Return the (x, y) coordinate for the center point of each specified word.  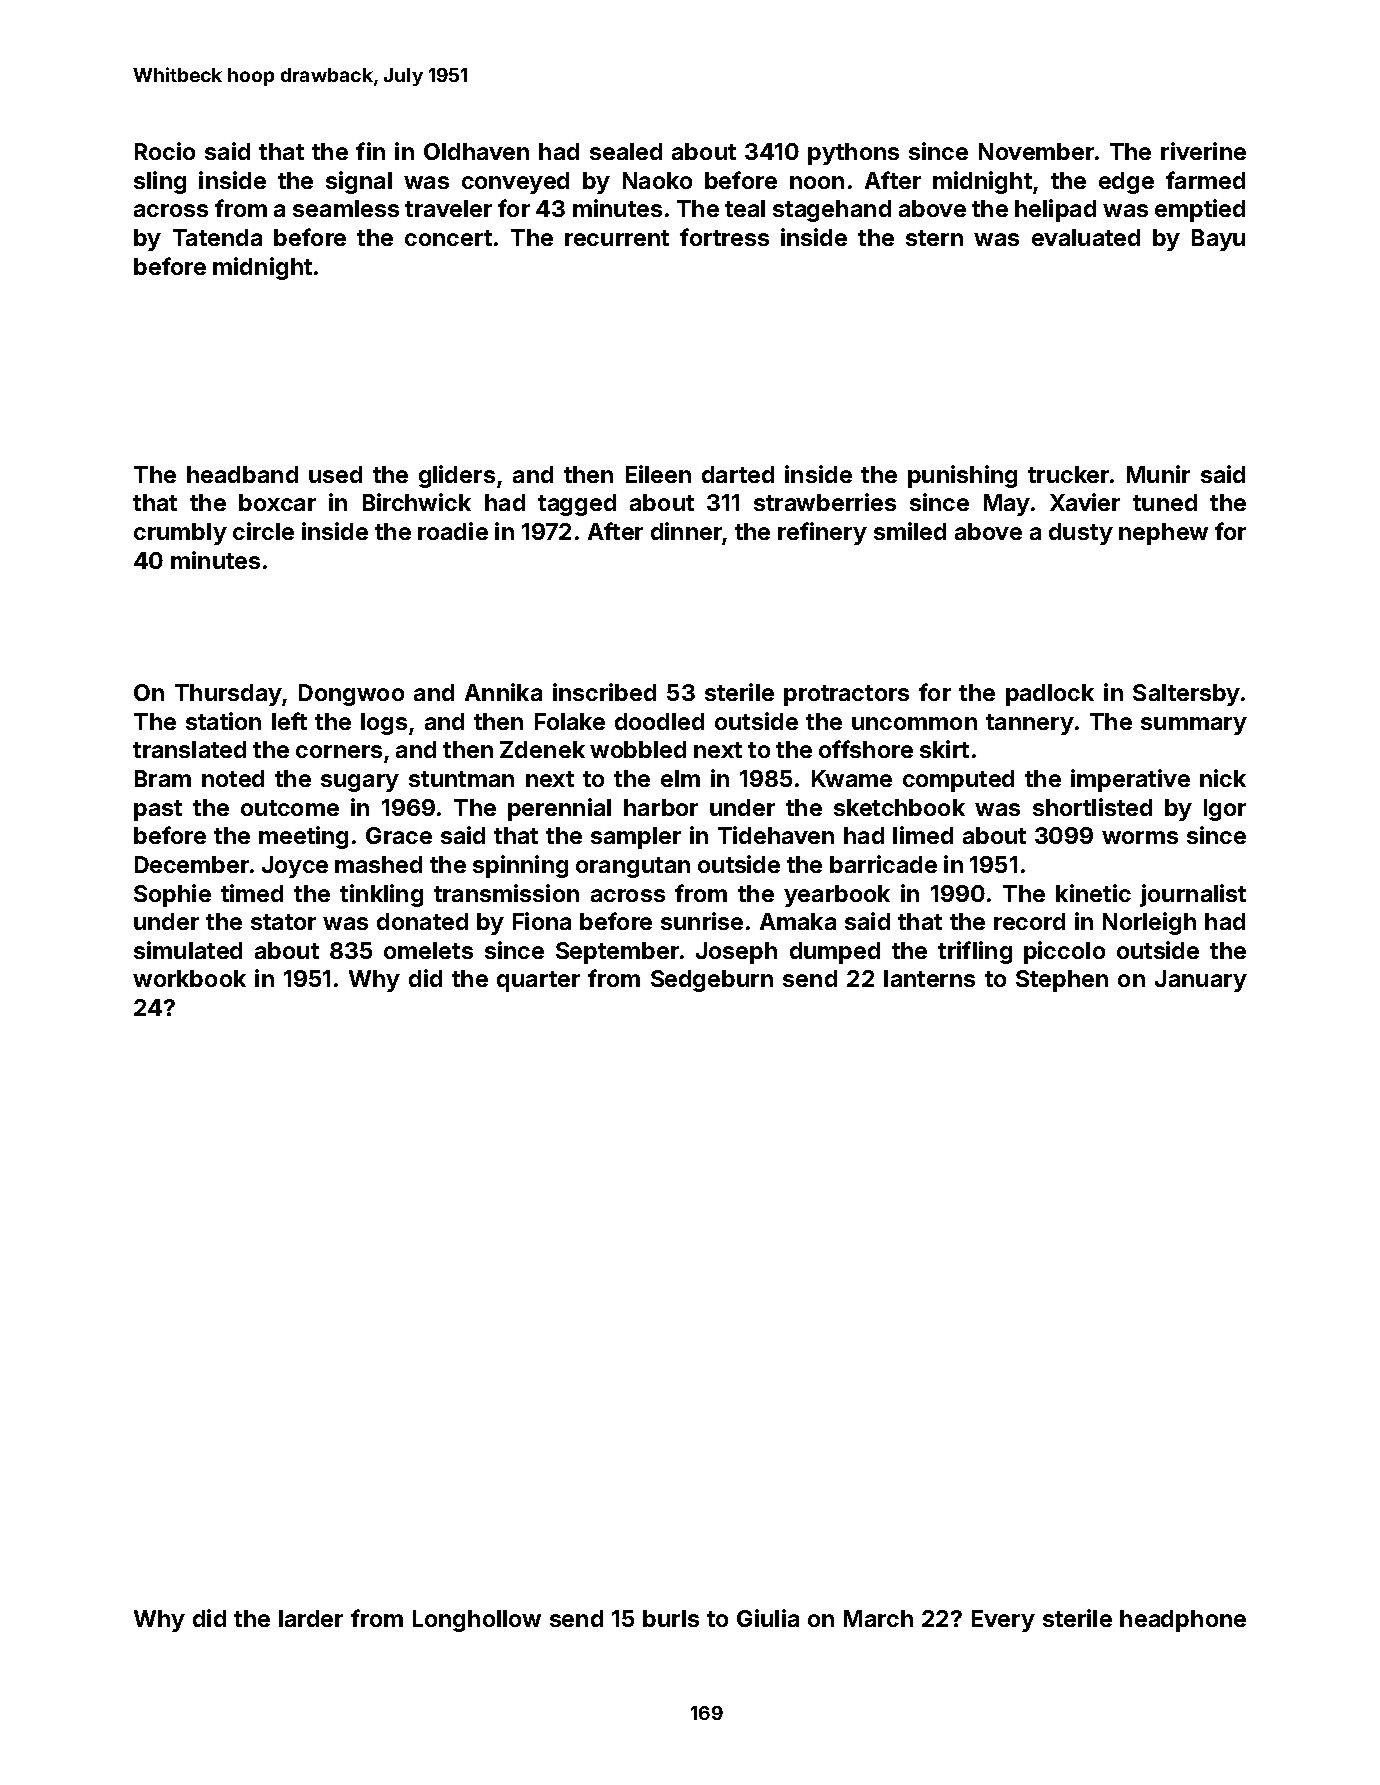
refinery (822, 533)
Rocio (165, 151)
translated (189, 749)
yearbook (837, 896)
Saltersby (1186, 695)
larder (311, 1618)
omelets (428, 950)
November (1036, 151)
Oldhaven (476, 151)
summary (1194, 726)
